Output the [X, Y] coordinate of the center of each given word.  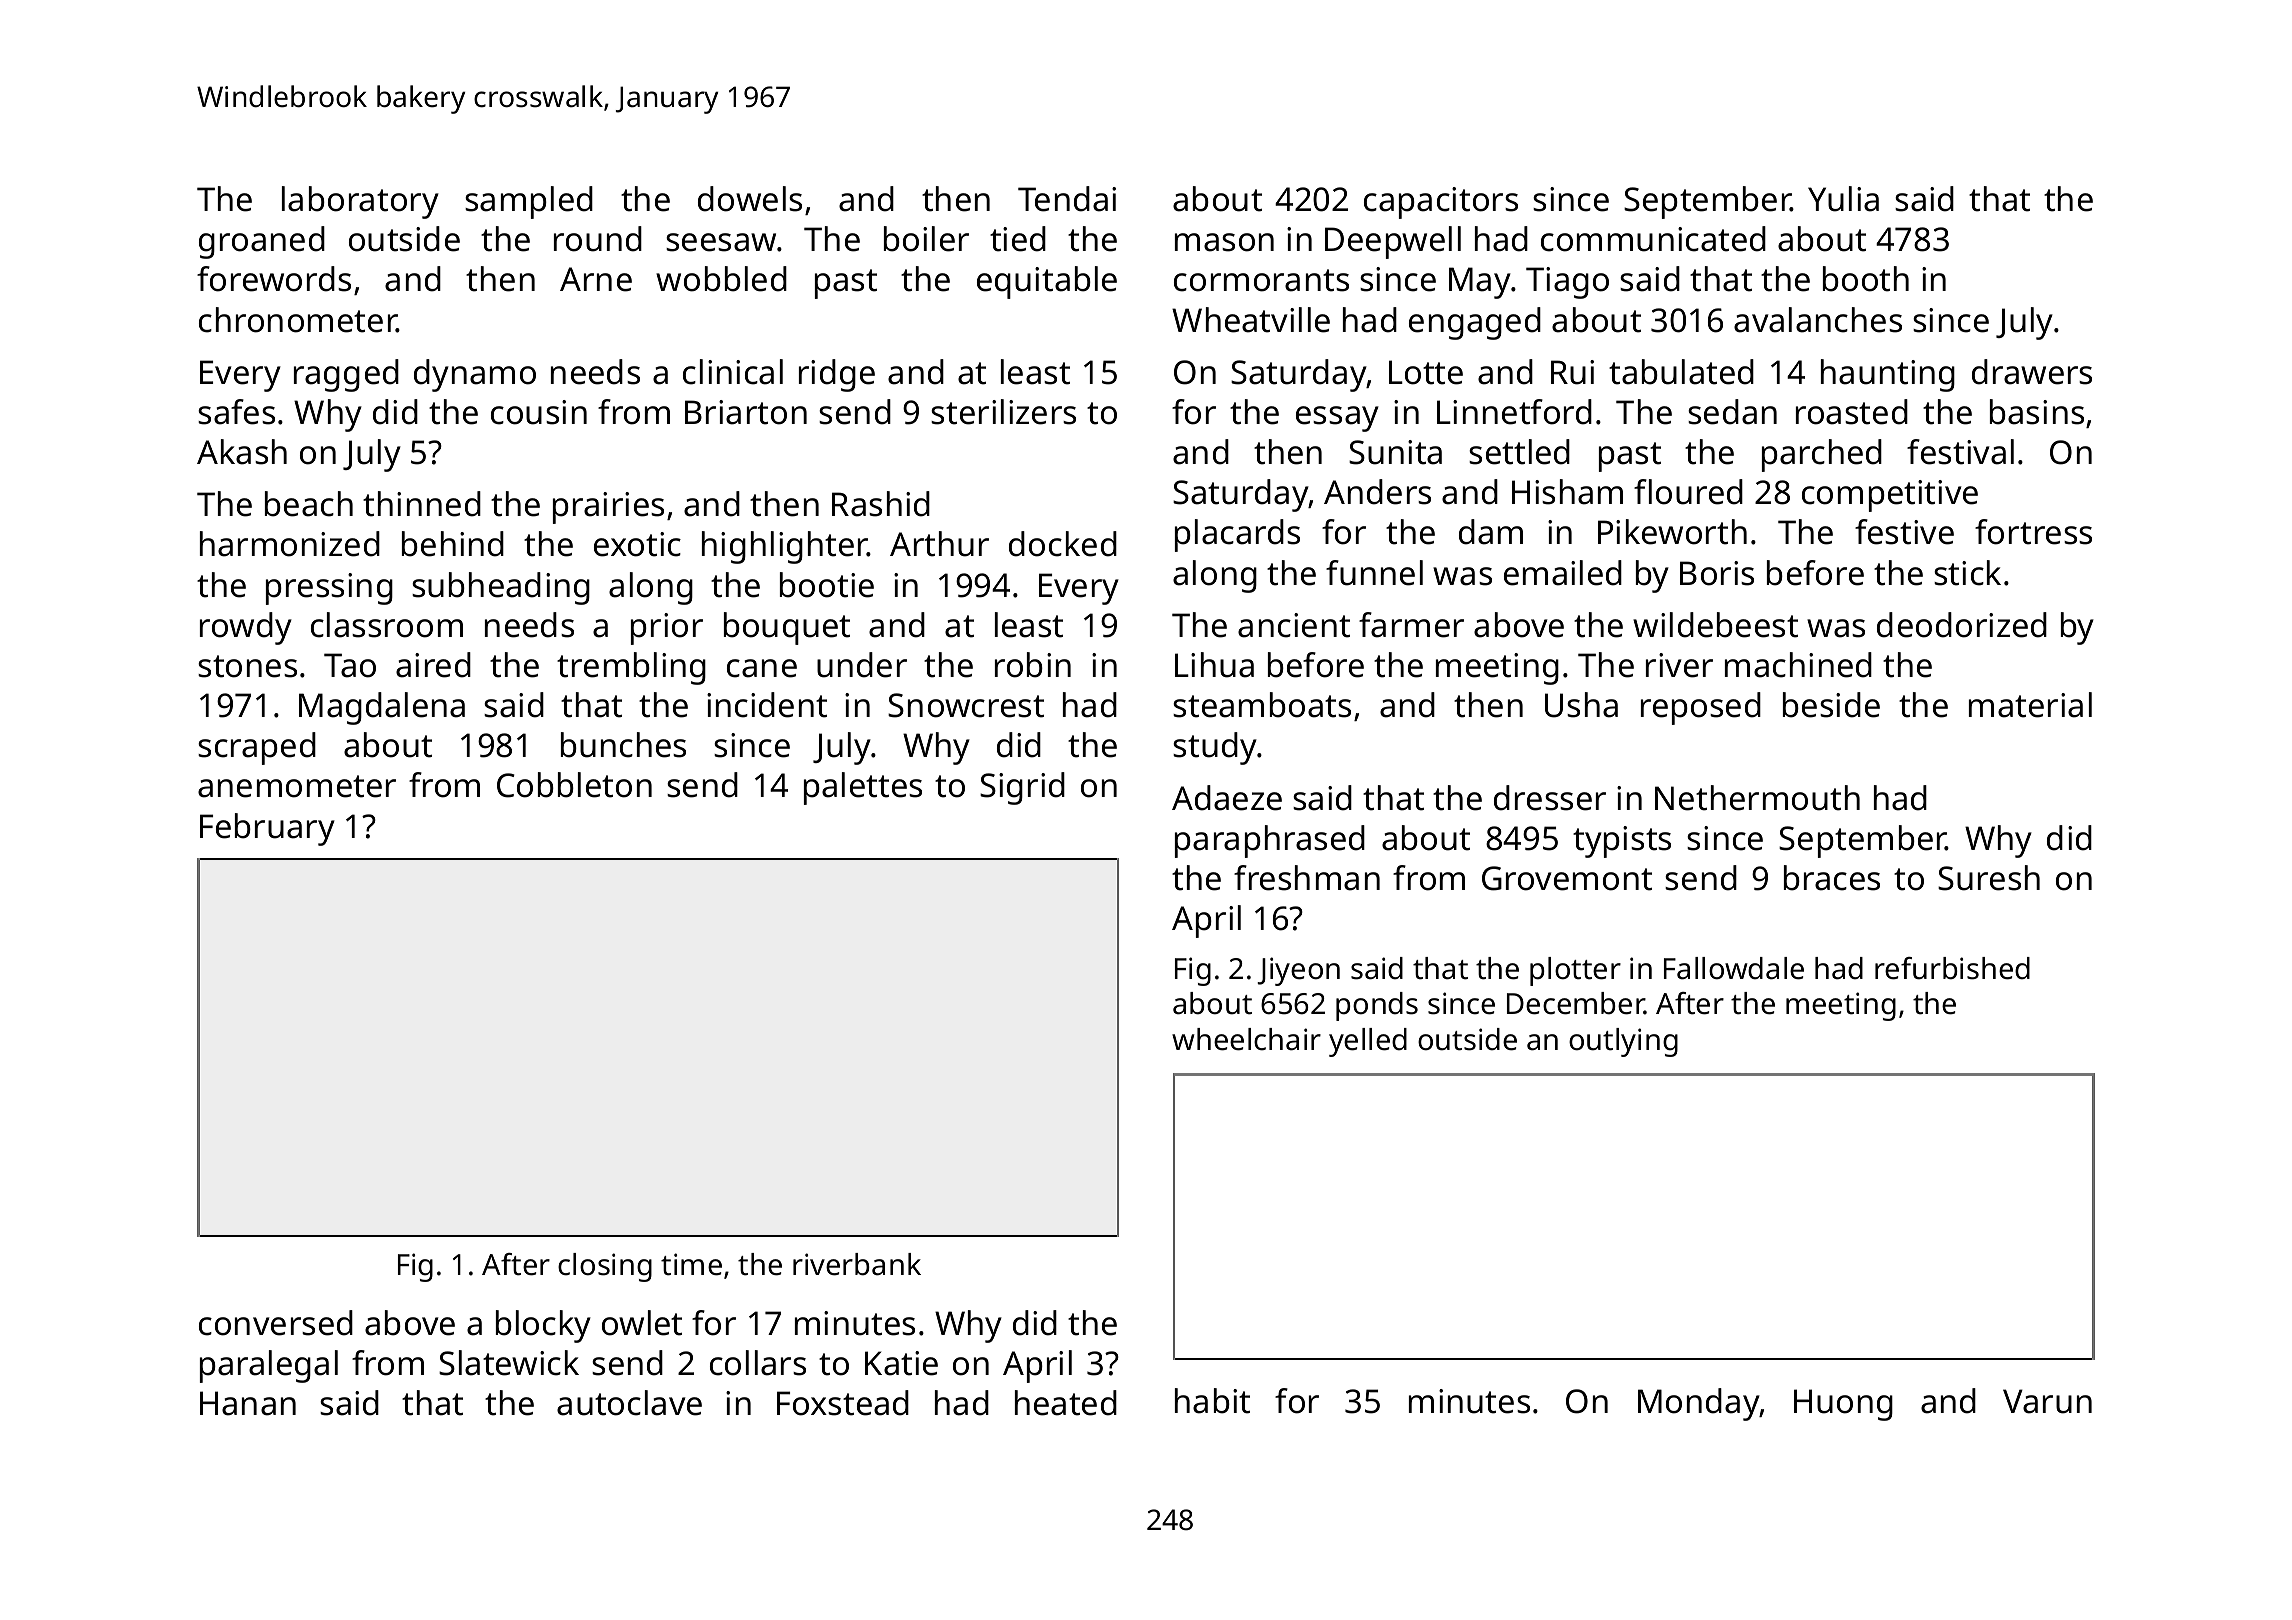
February [267, 829]
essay [1337, 419]
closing [605, 1267]
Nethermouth [1757, 798]
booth [1866, 279]
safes [236, 412]
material [2030, 705]
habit [1212, 1401]
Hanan [248, 1403]
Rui [1572, 372]
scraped [257, 748]
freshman [1307, 878]
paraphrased [1270, 841]
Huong [1843, 1405]
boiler [926, 239]
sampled [529, 202]
